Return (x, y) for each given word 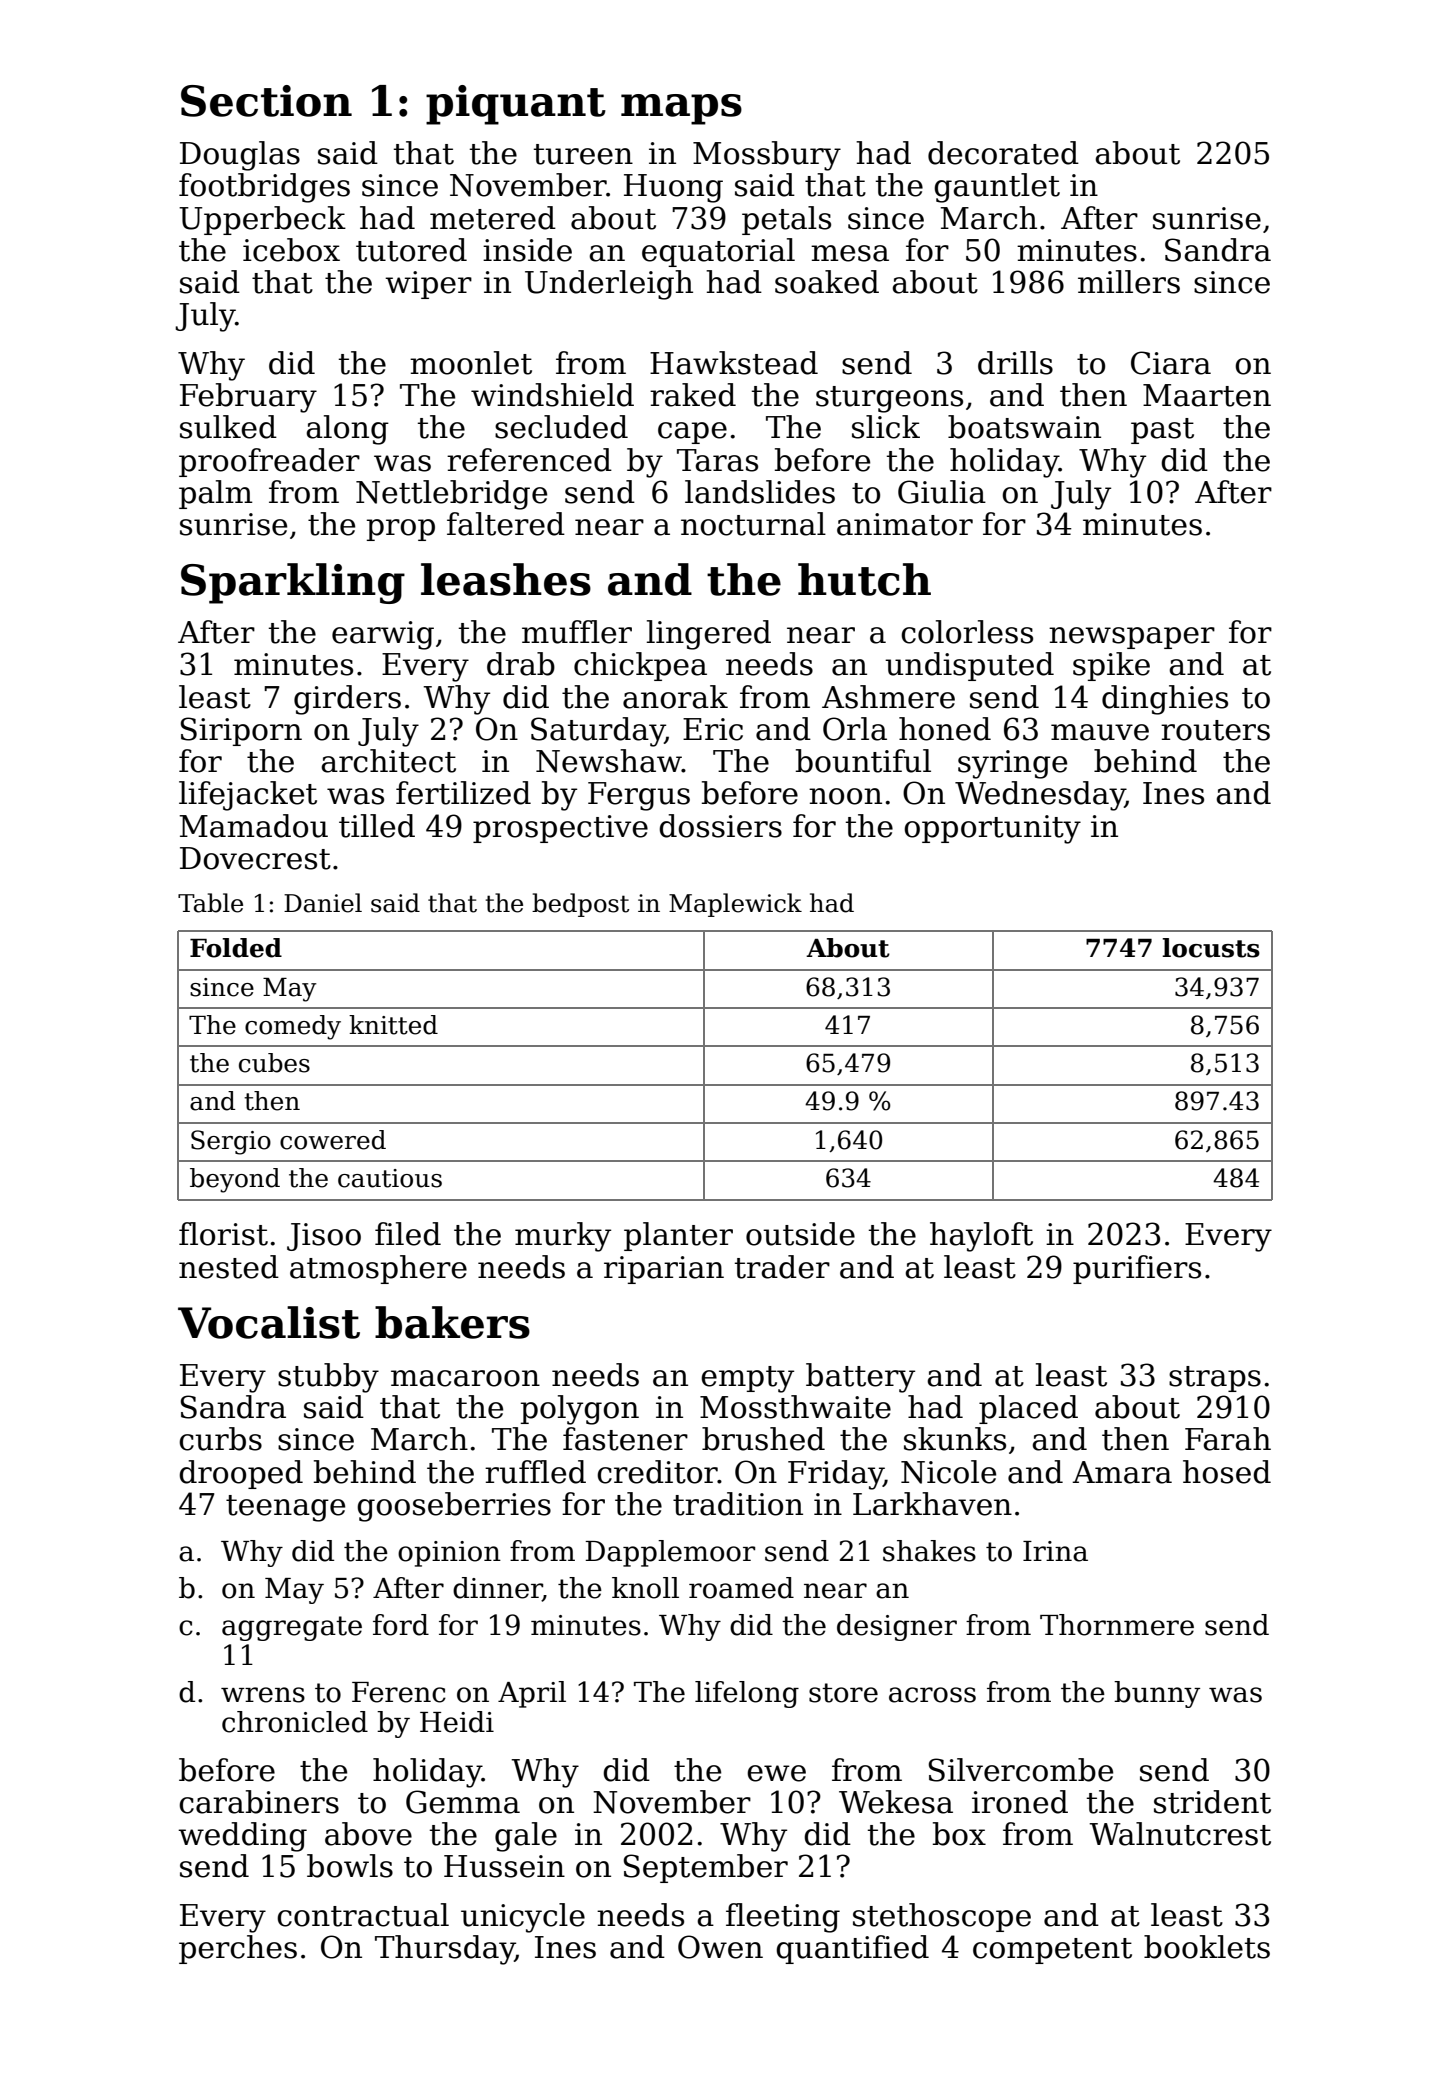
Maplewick (735, 905)
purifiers (1137, 1269)
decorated (1003, 153)
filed (408, 1234)
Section (266, 101)
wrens (263, 1695)
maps (681, 109)
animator (905, 524)
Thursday (445, 1950)
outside (800, 1234)
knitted (393, 1025)
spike (1111, 666)
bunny (1157, 1694)
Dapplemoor (670, 1553)
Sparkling (293, 583)
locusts (1211, 948)
